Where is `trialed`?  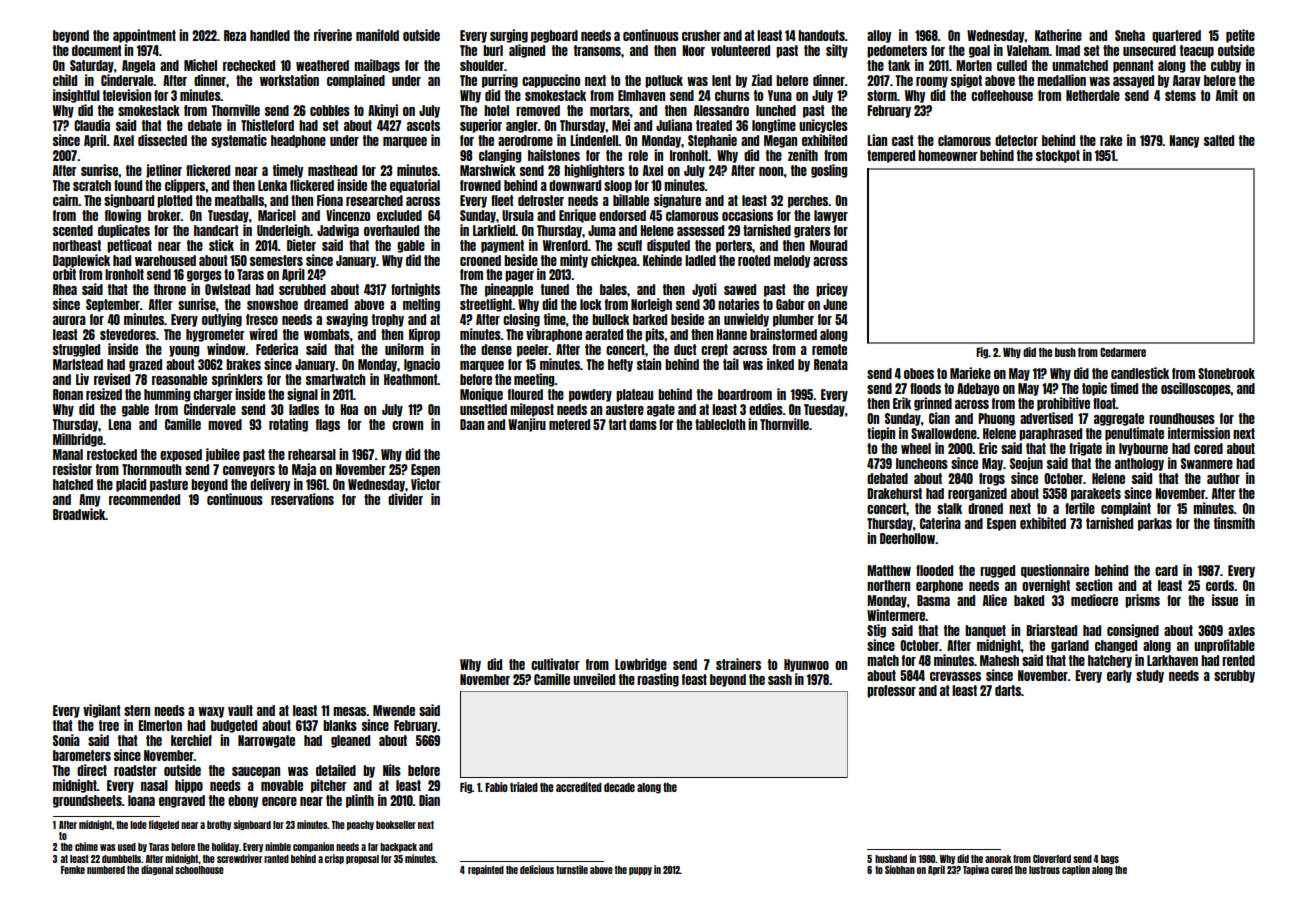 trialed is located at coordinates (524, 787).
